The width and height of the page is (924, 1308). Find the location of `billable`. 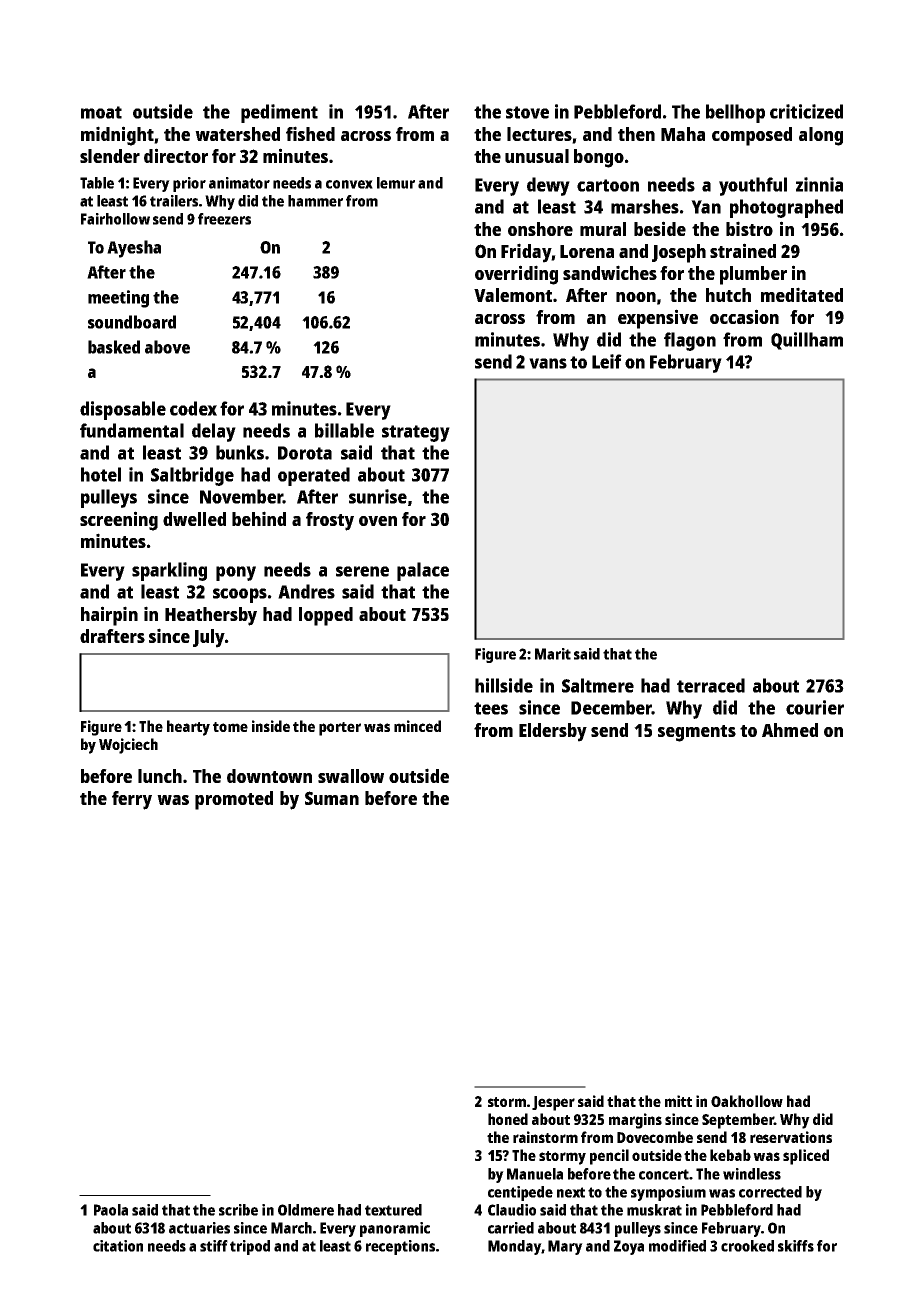

billable is located at coordinates (344, 430).
